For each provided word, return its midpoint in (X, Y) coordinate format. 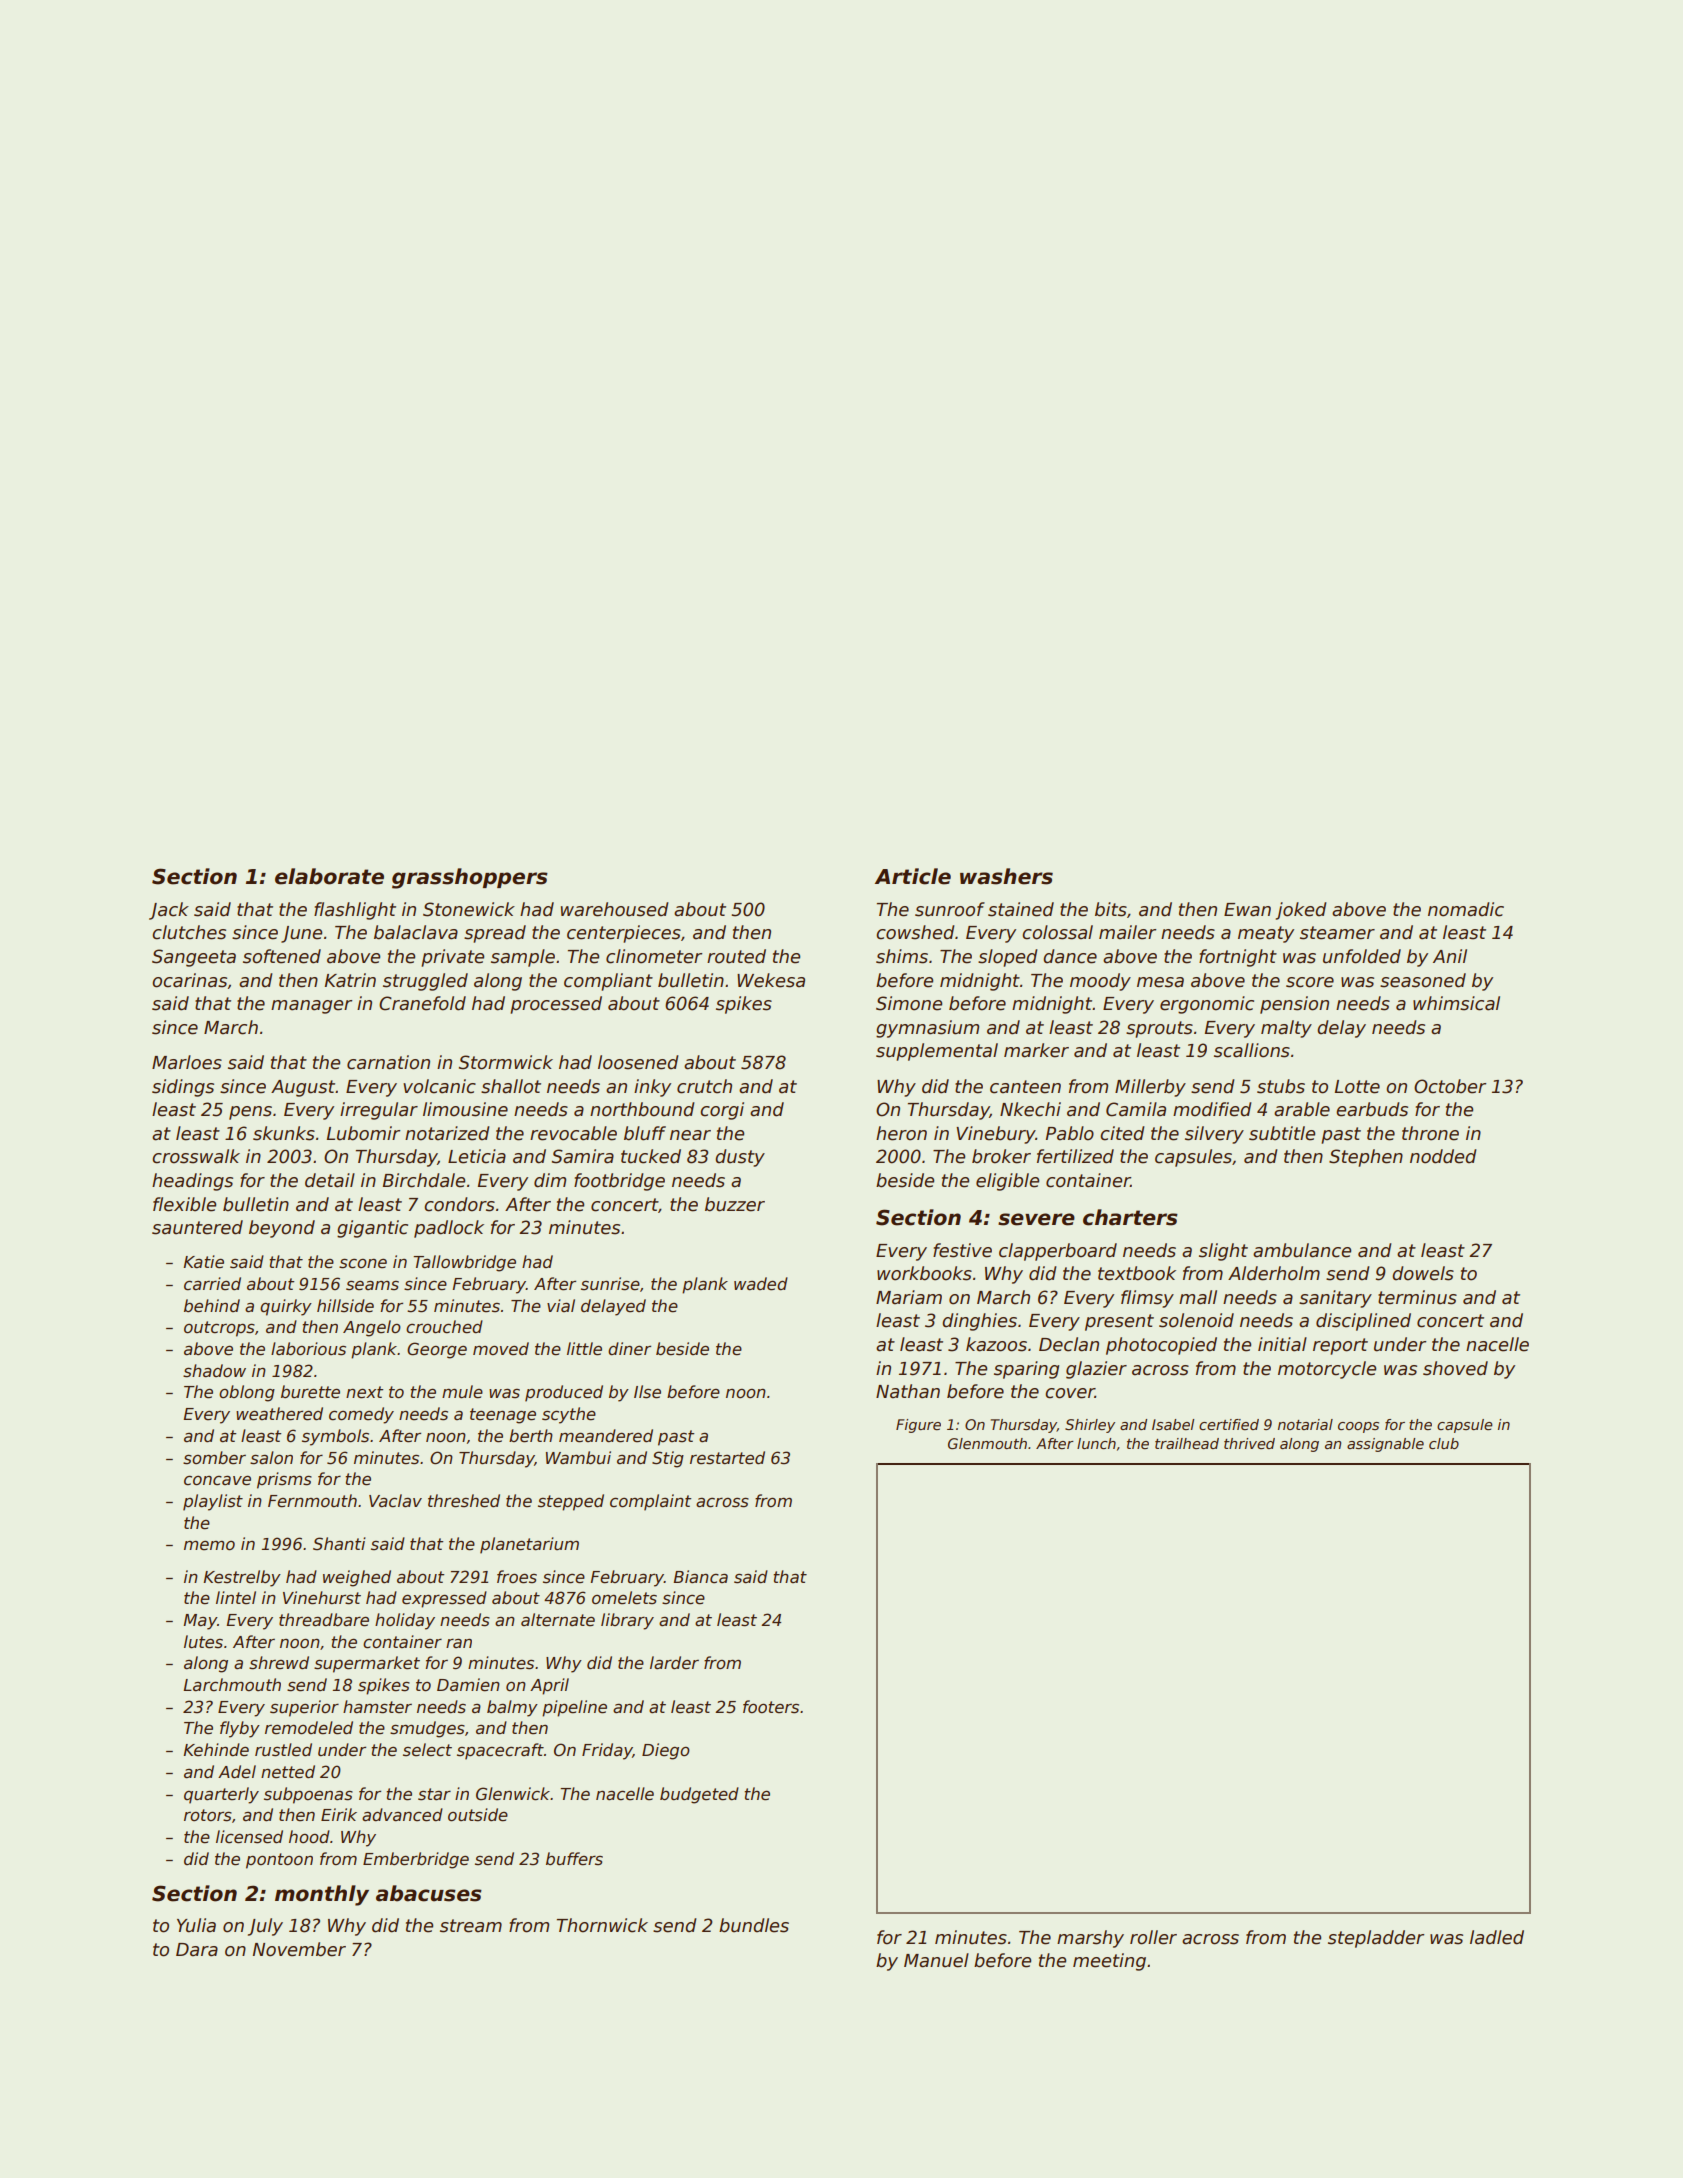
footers (771, 1707)
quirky (286, 1307)
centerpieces (624, 934)
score (1310, 982)
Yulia (196, 1925)
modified (1212, 1109)
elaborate (329, 876)
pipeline (574, 1708)
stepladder (1376, 1939)
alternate (558, 1620)
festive (962, 1250)
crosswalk (196, 1156)
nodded (1443, 1156)
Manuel (936, 1960)
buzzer (735, 1204)
